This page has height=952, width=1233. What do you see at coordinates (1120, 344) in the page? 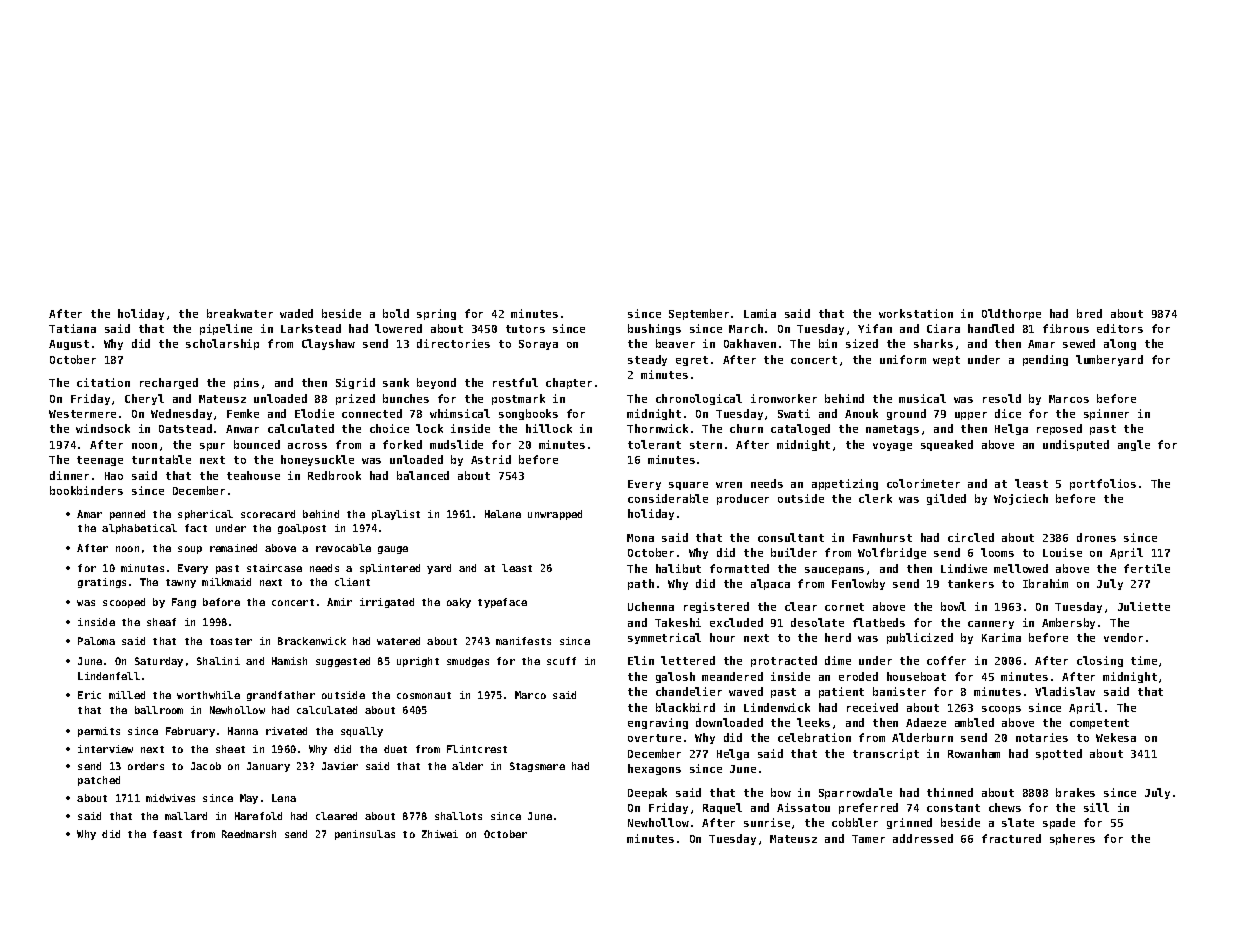
I see `along` at bounding box center [1120, 344].
